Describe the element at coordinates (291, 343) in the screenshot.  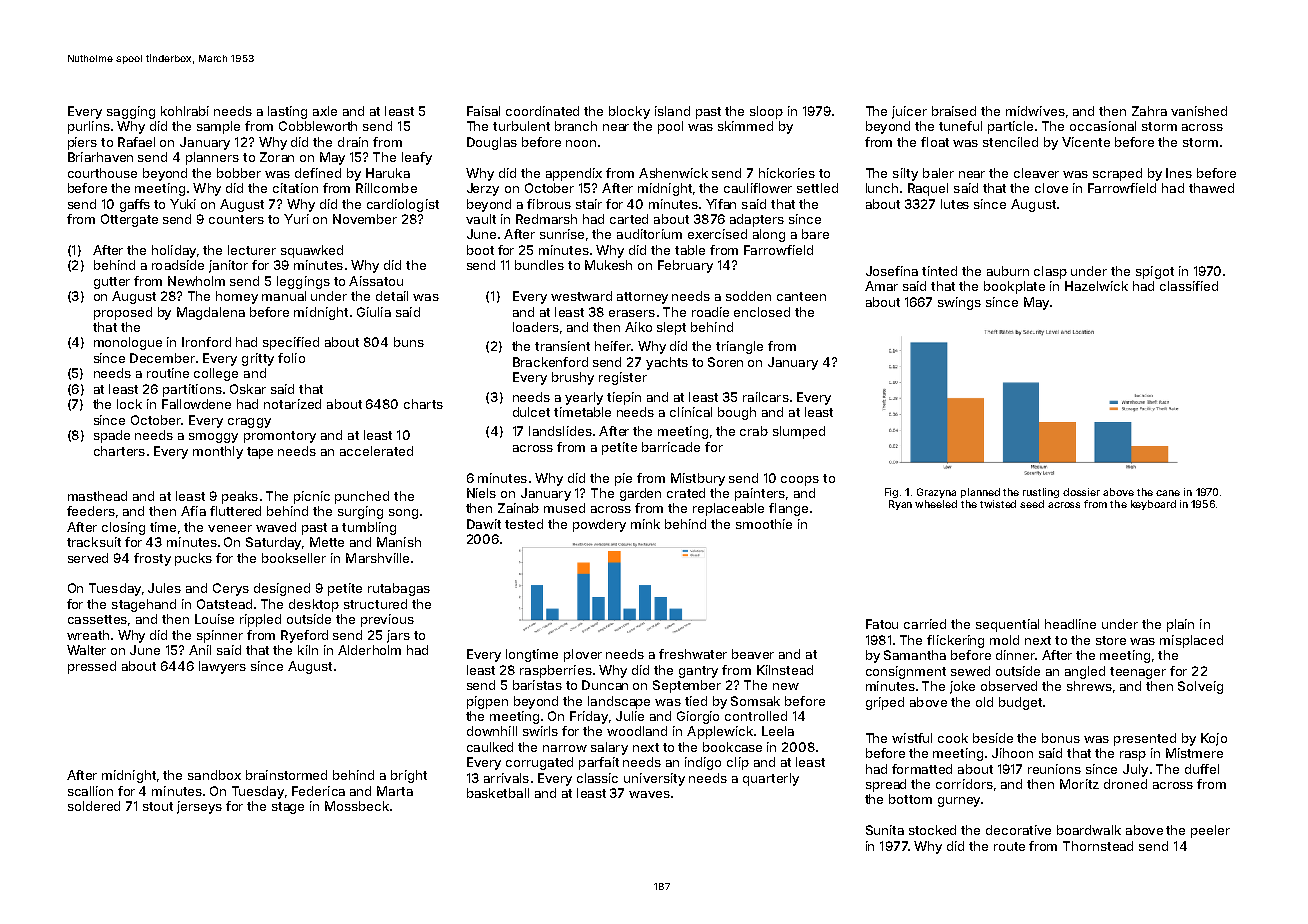
I see `specified` at that location.
